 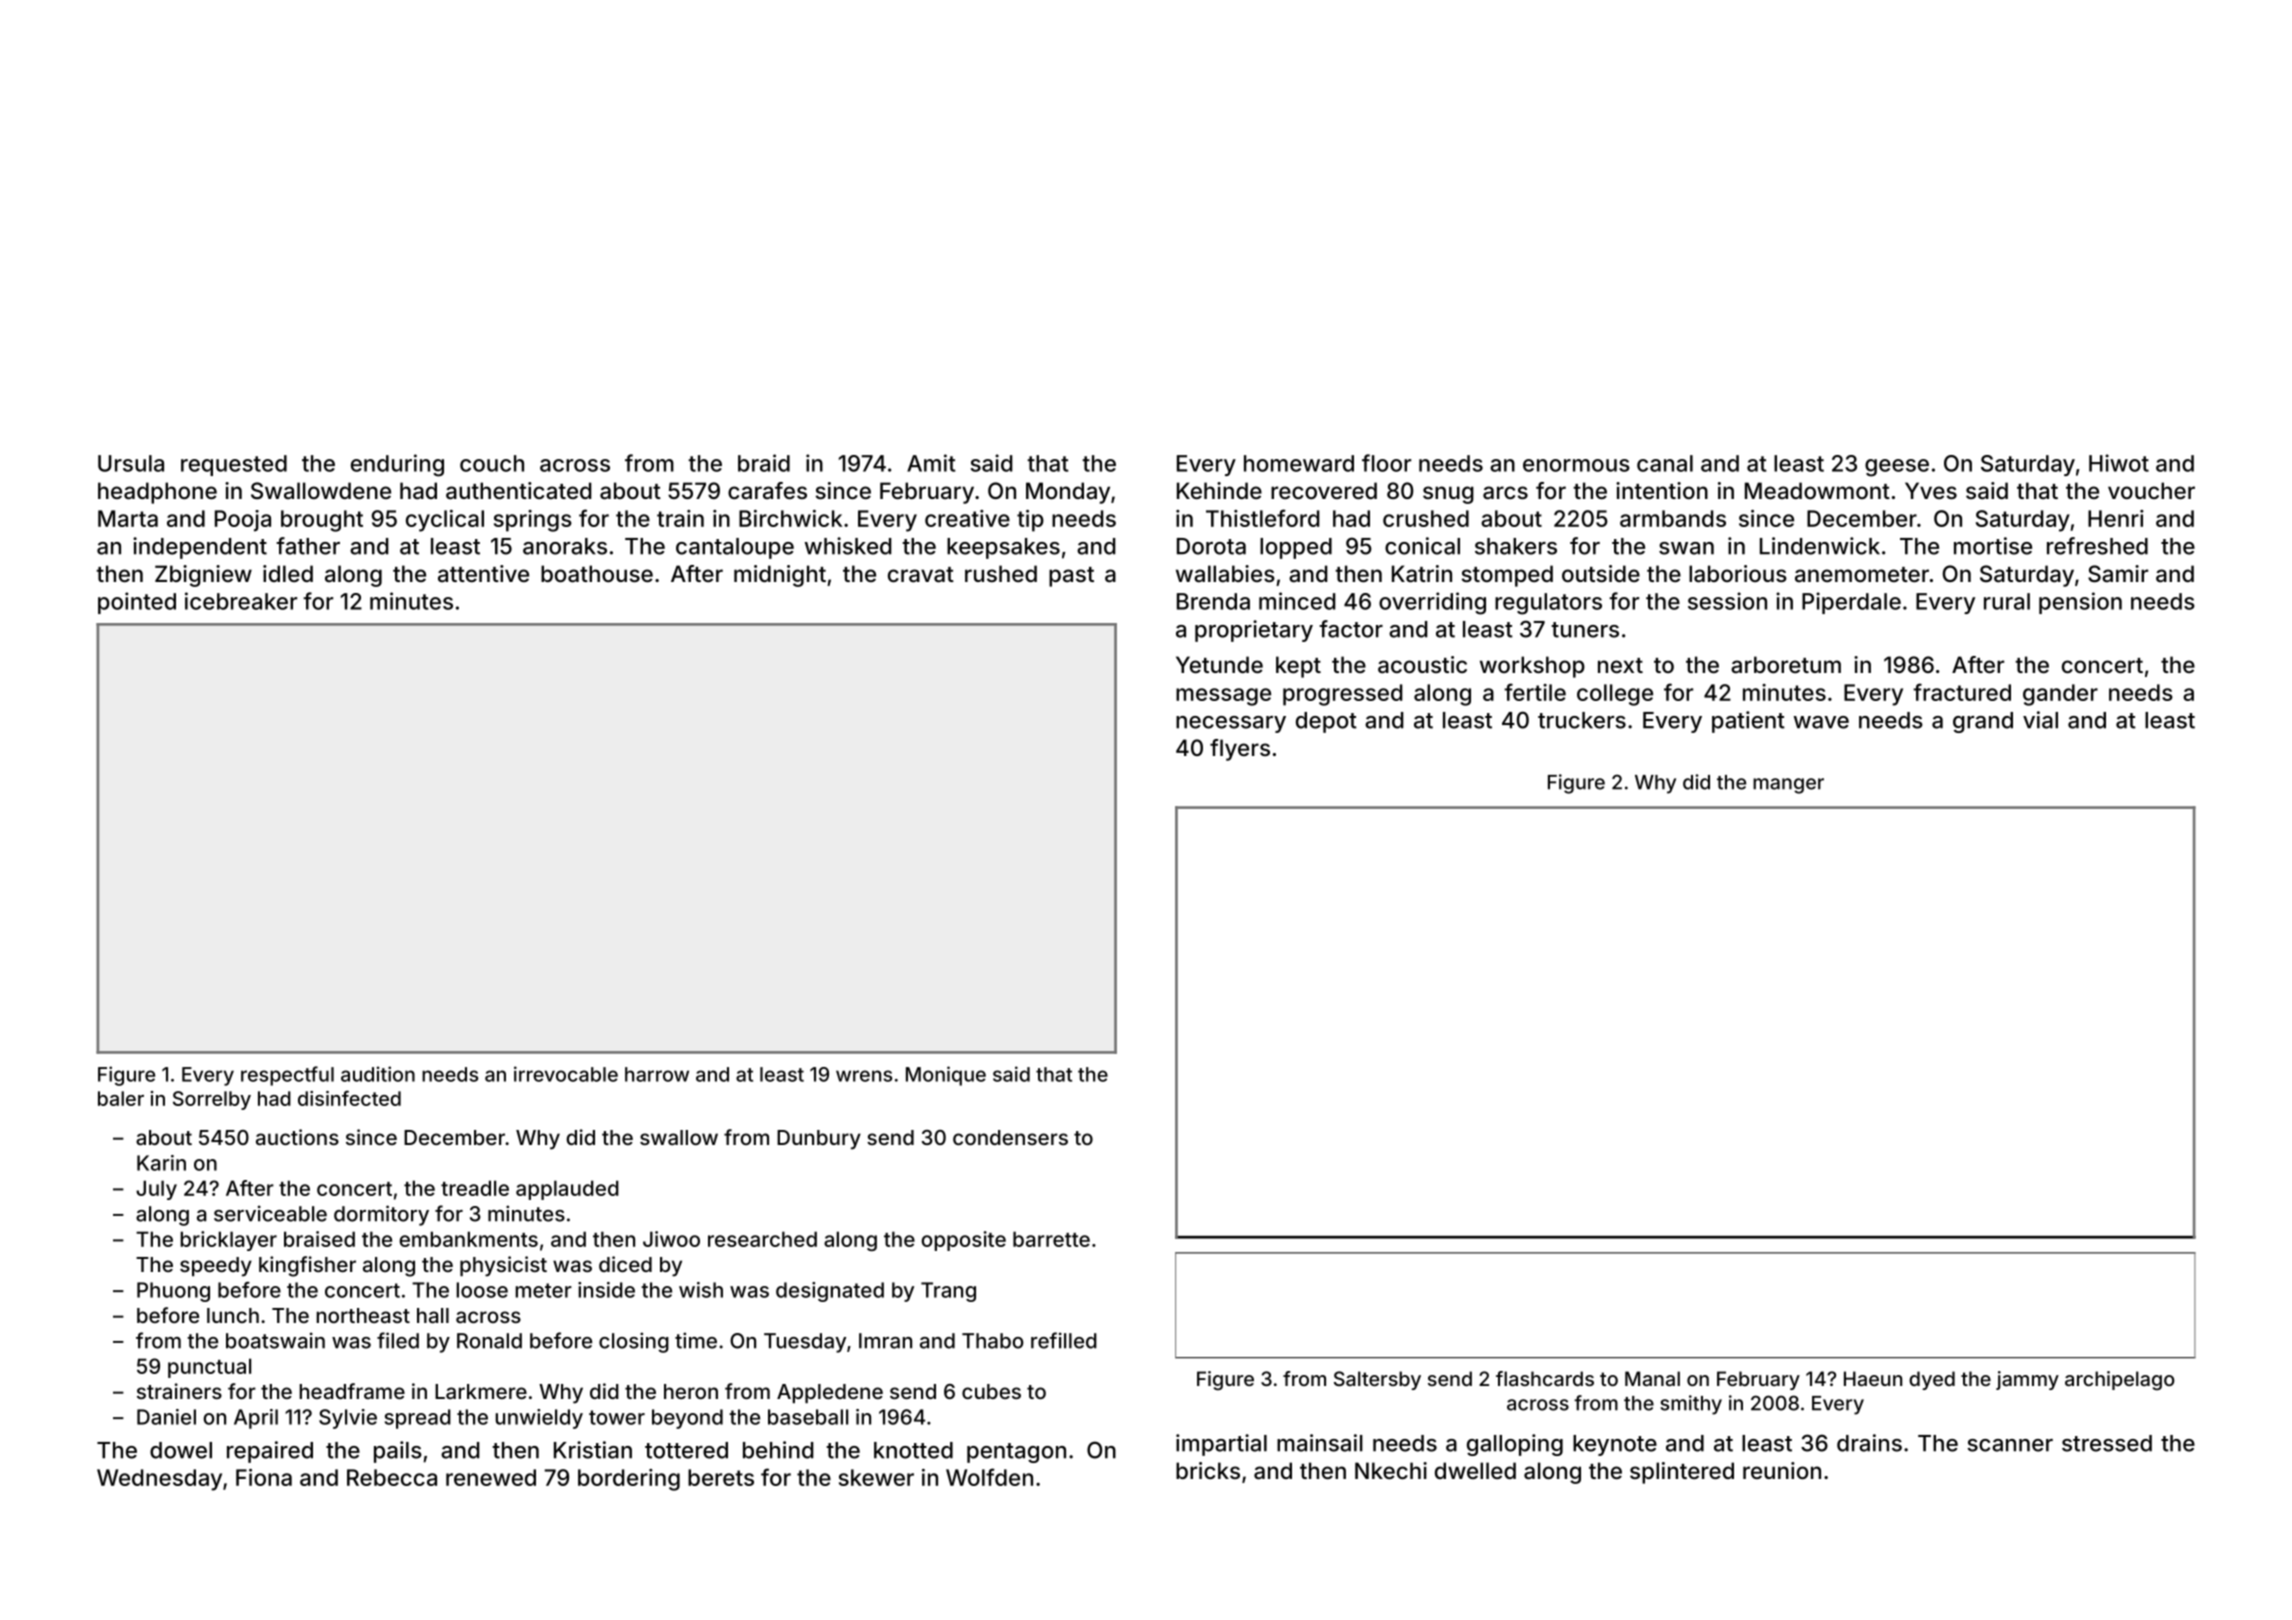 I want to click on dwelled, so click(x=1475, y=1470).
